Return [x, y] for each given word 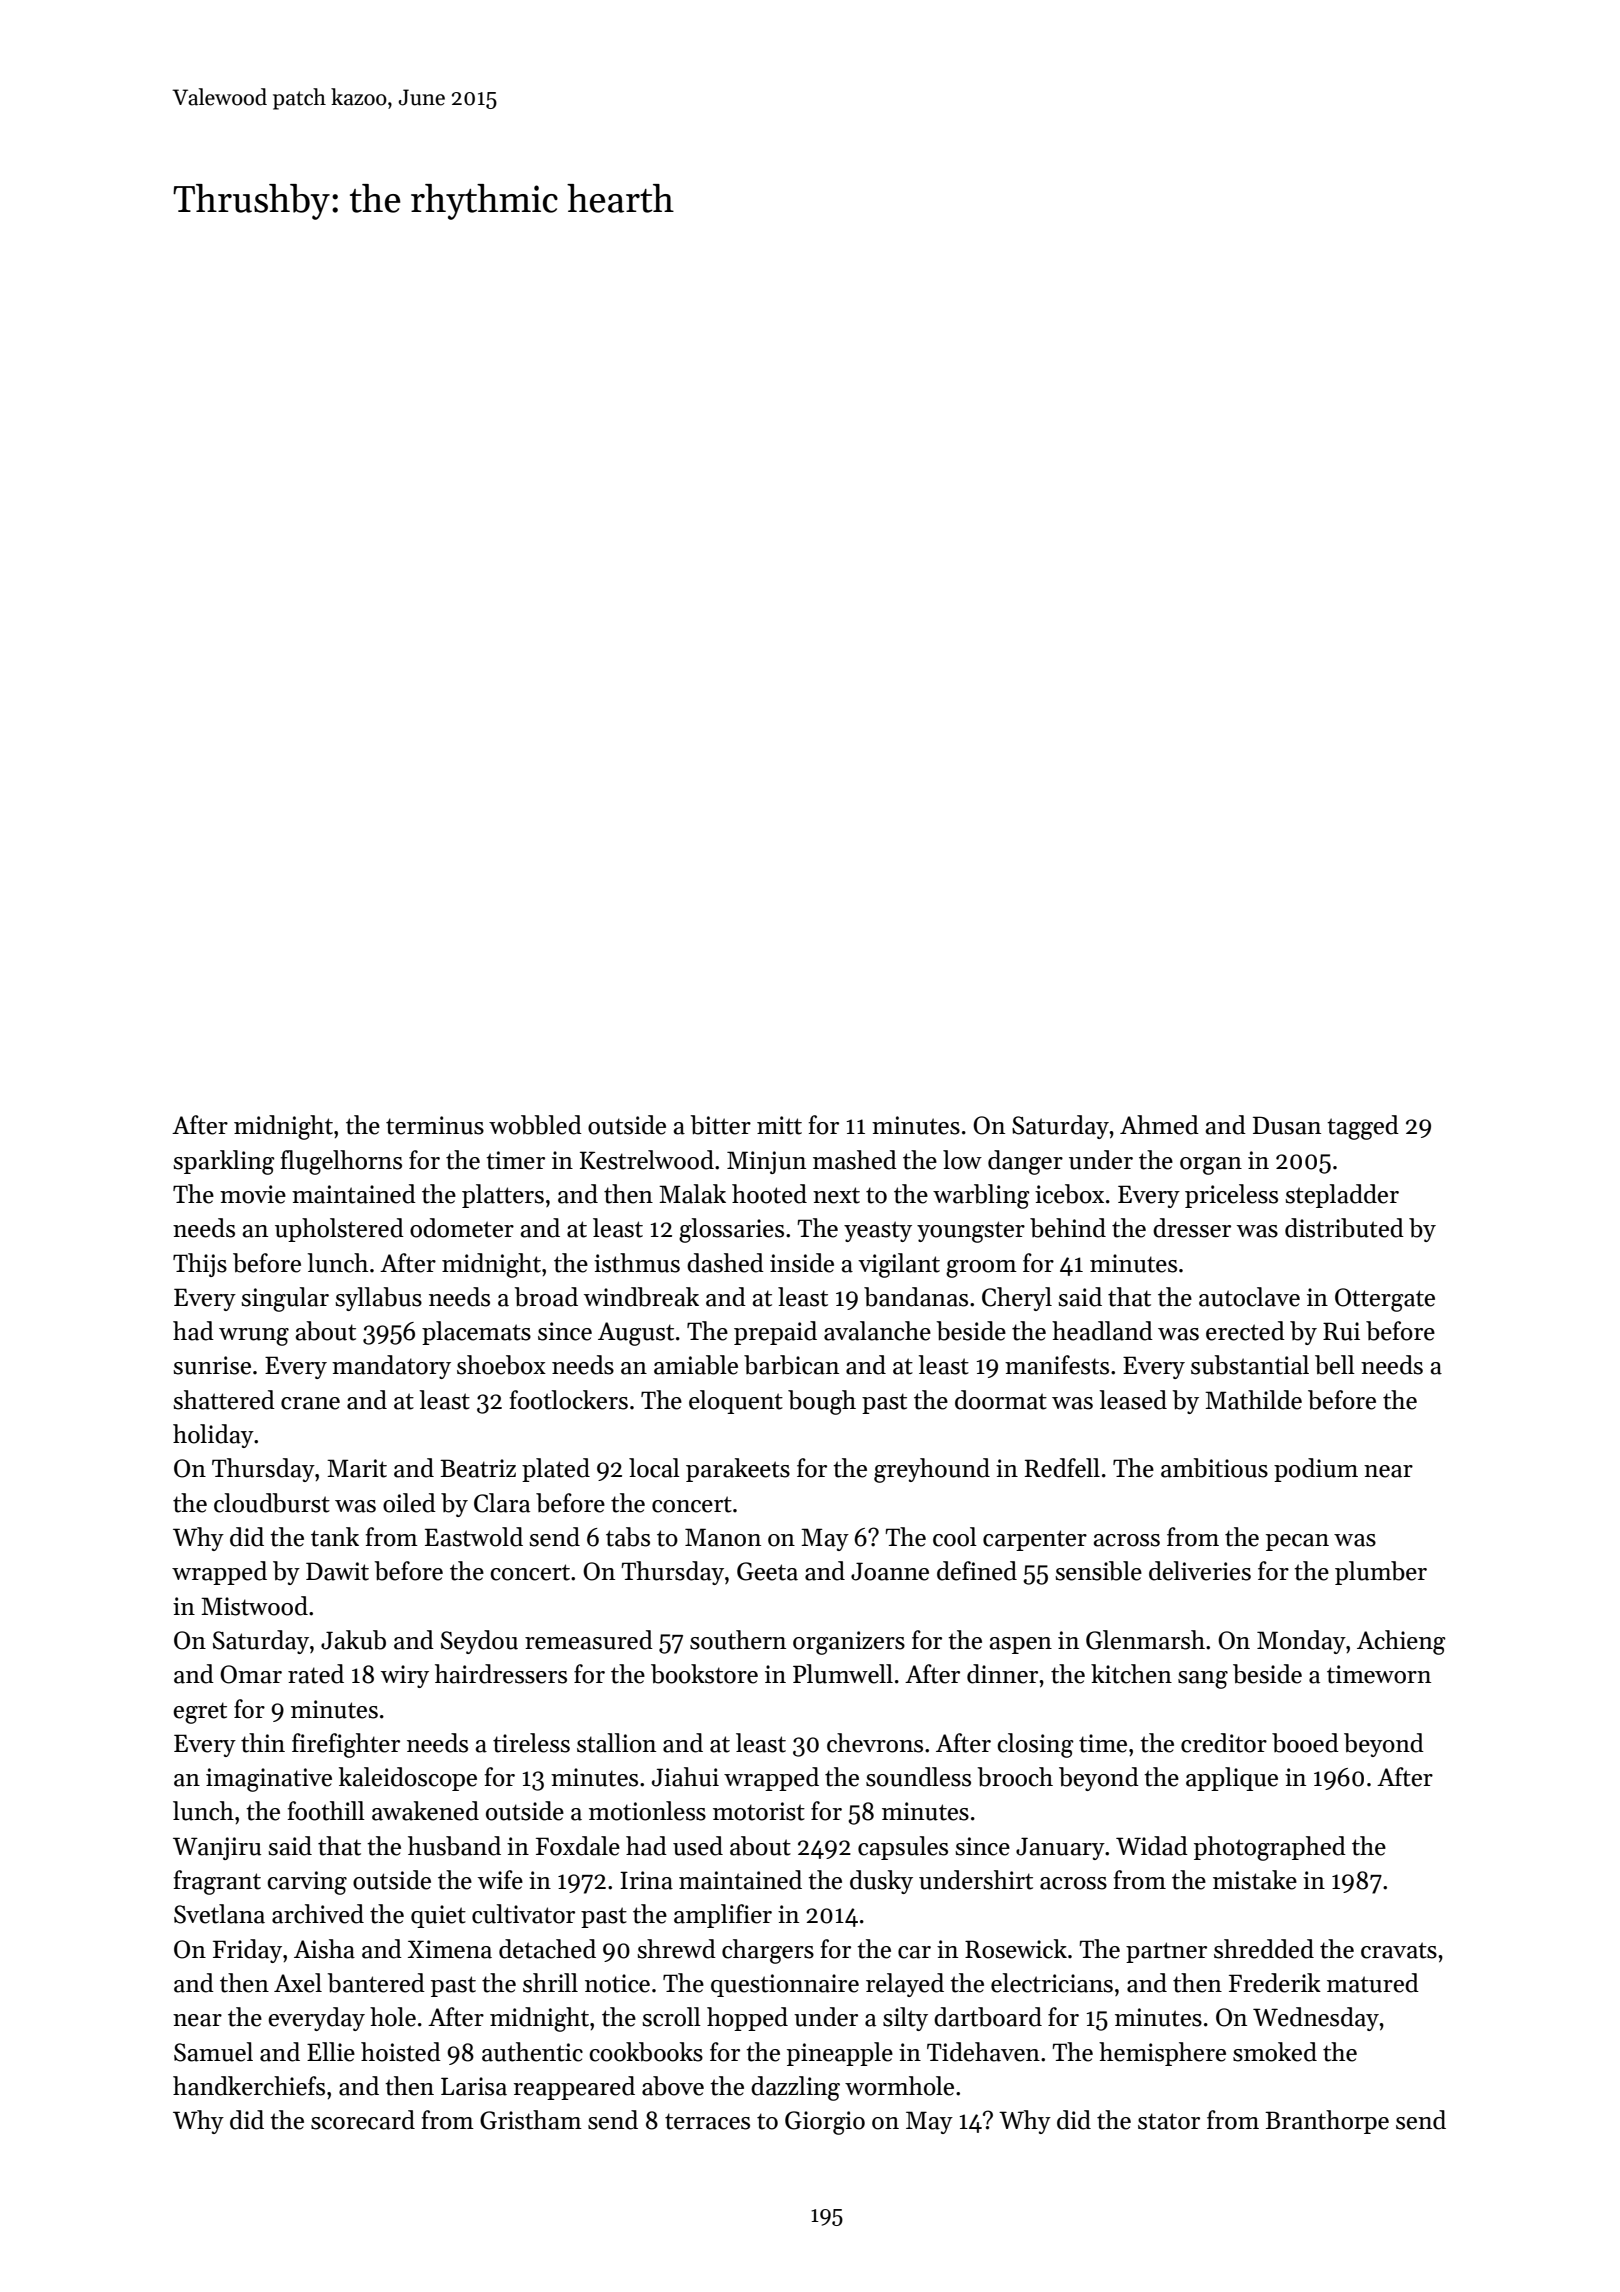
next [836, 1195]
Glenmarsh [1145, 1640]
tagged [1363, 1127]
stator [1169, 2121]
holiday [213, 1436]
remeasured [589, 1640]
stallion [616, 1743]
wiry [405, 1676]
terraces [707, 2121]
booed [1305, 1743]
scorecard [363, 2120]
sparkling [224, 1162]
